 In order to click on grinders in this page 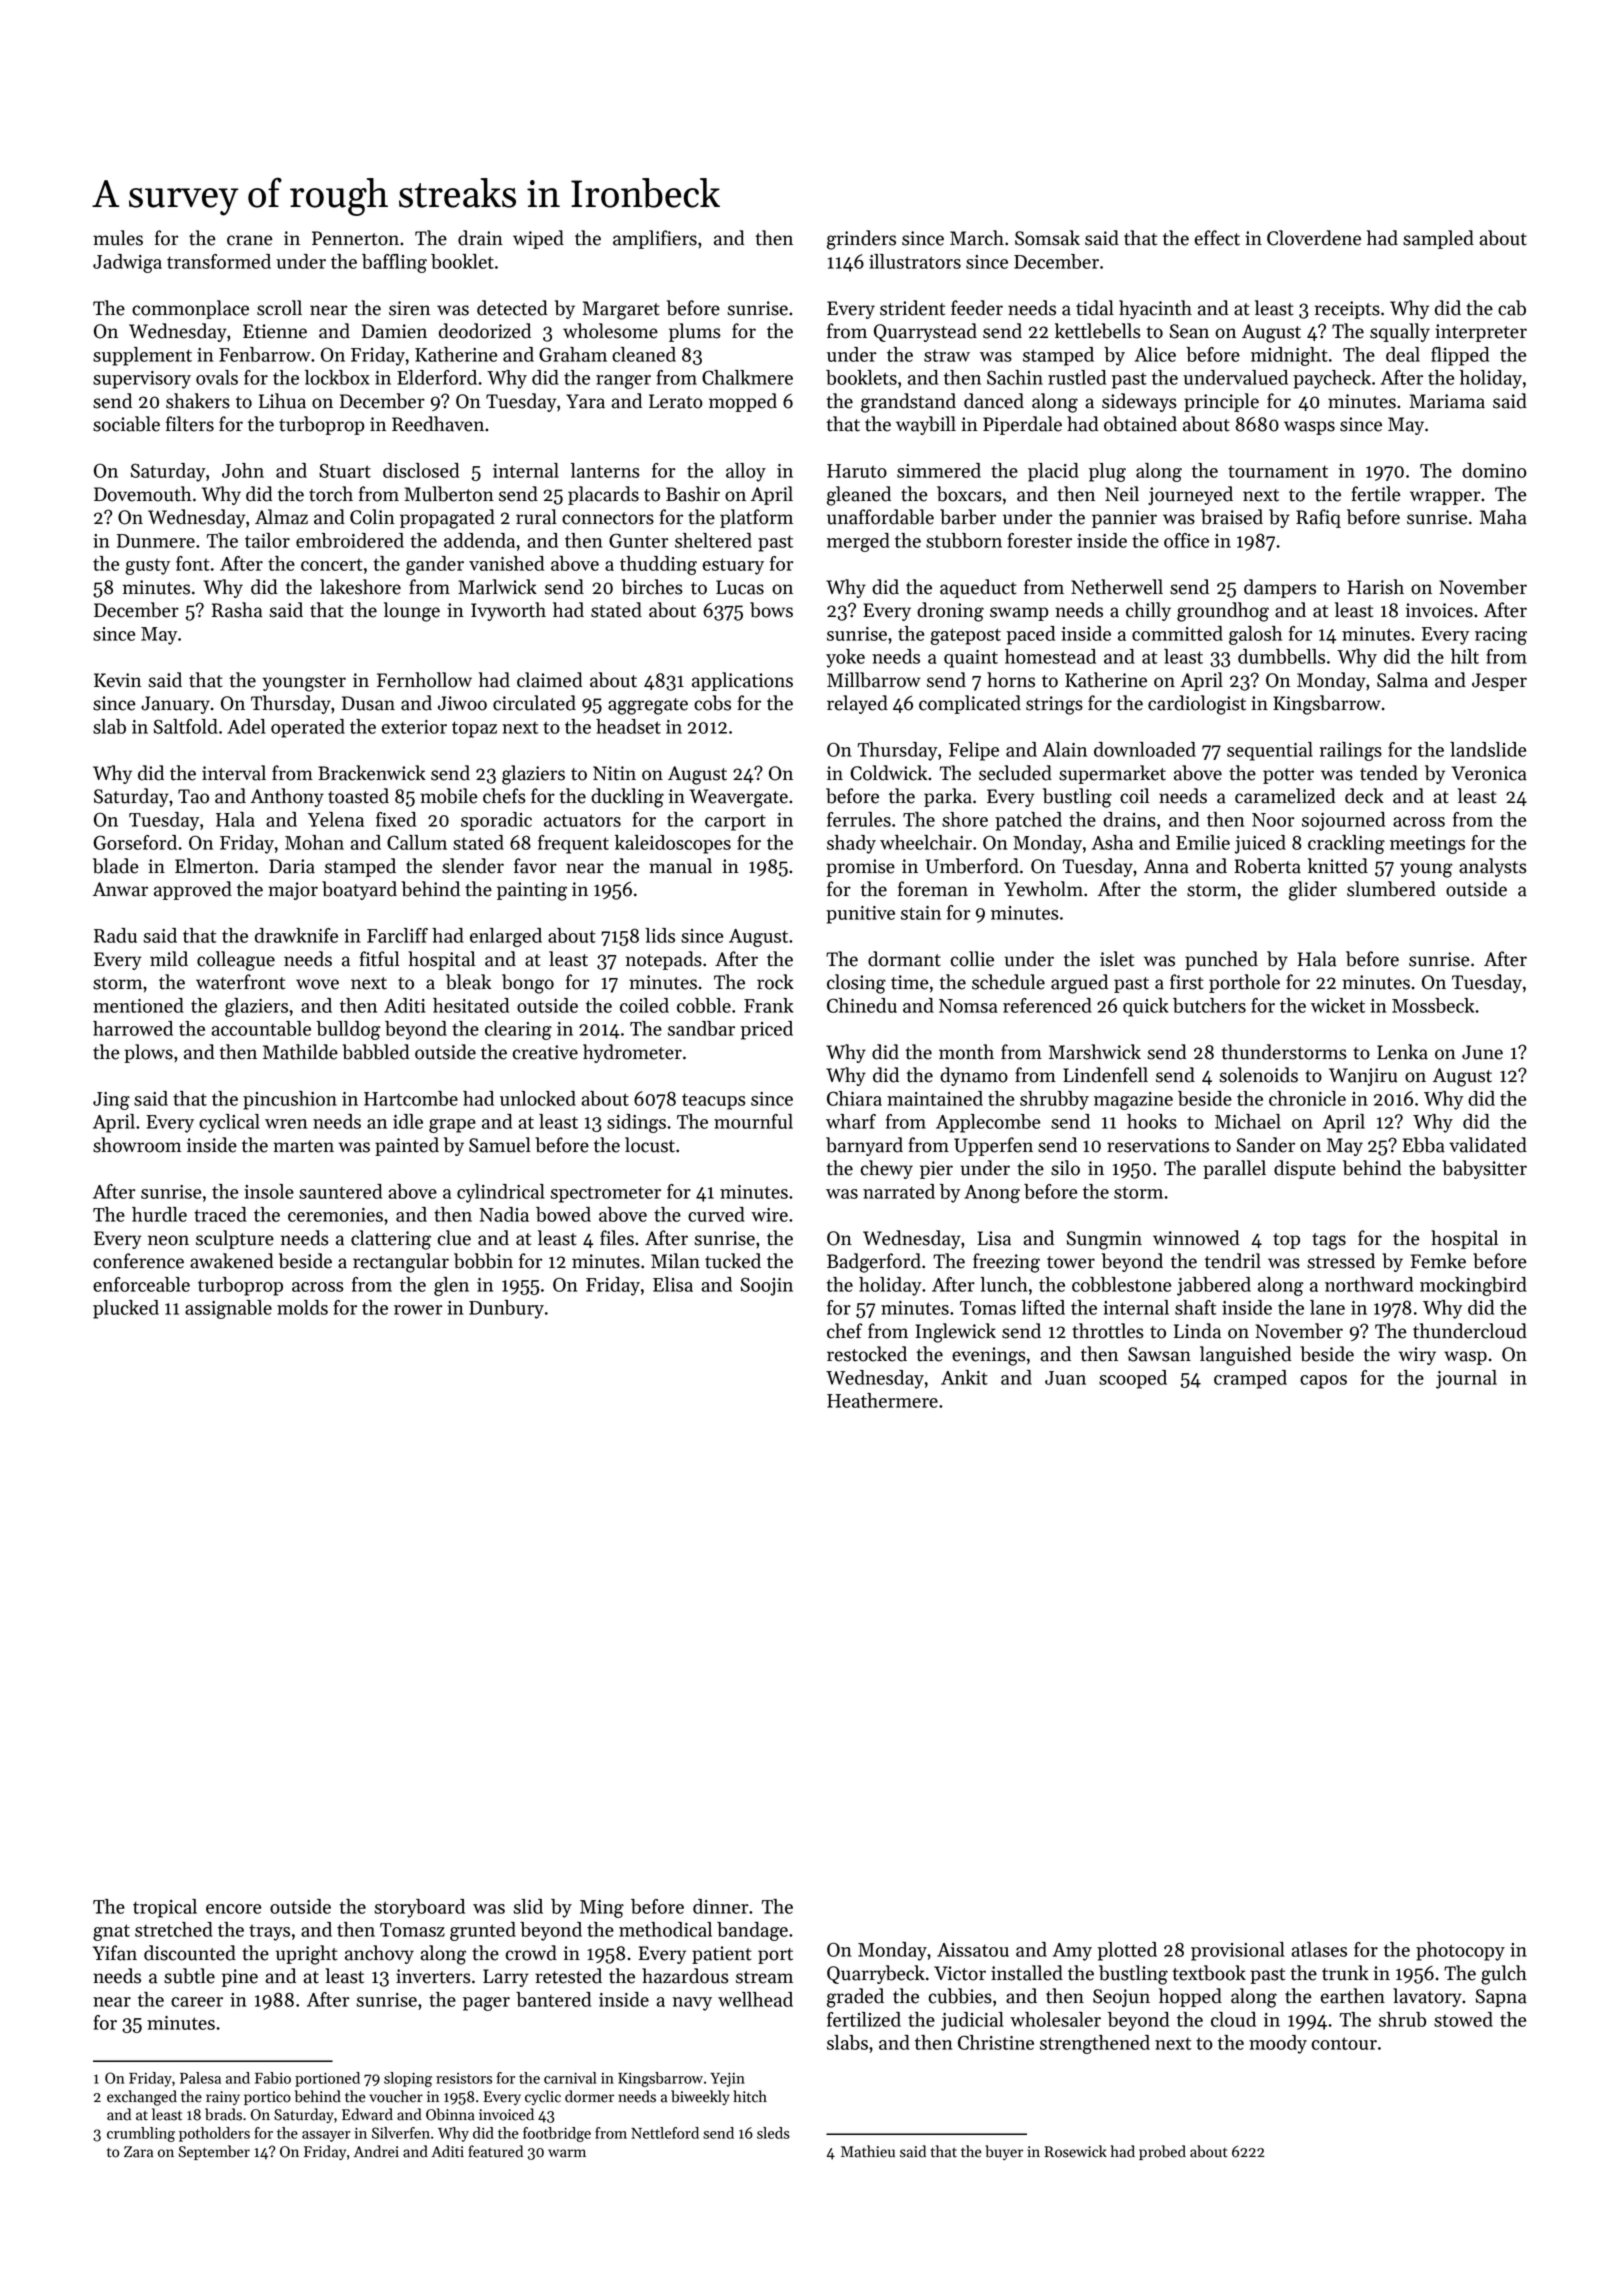, I will do `click(861, 240)`.
